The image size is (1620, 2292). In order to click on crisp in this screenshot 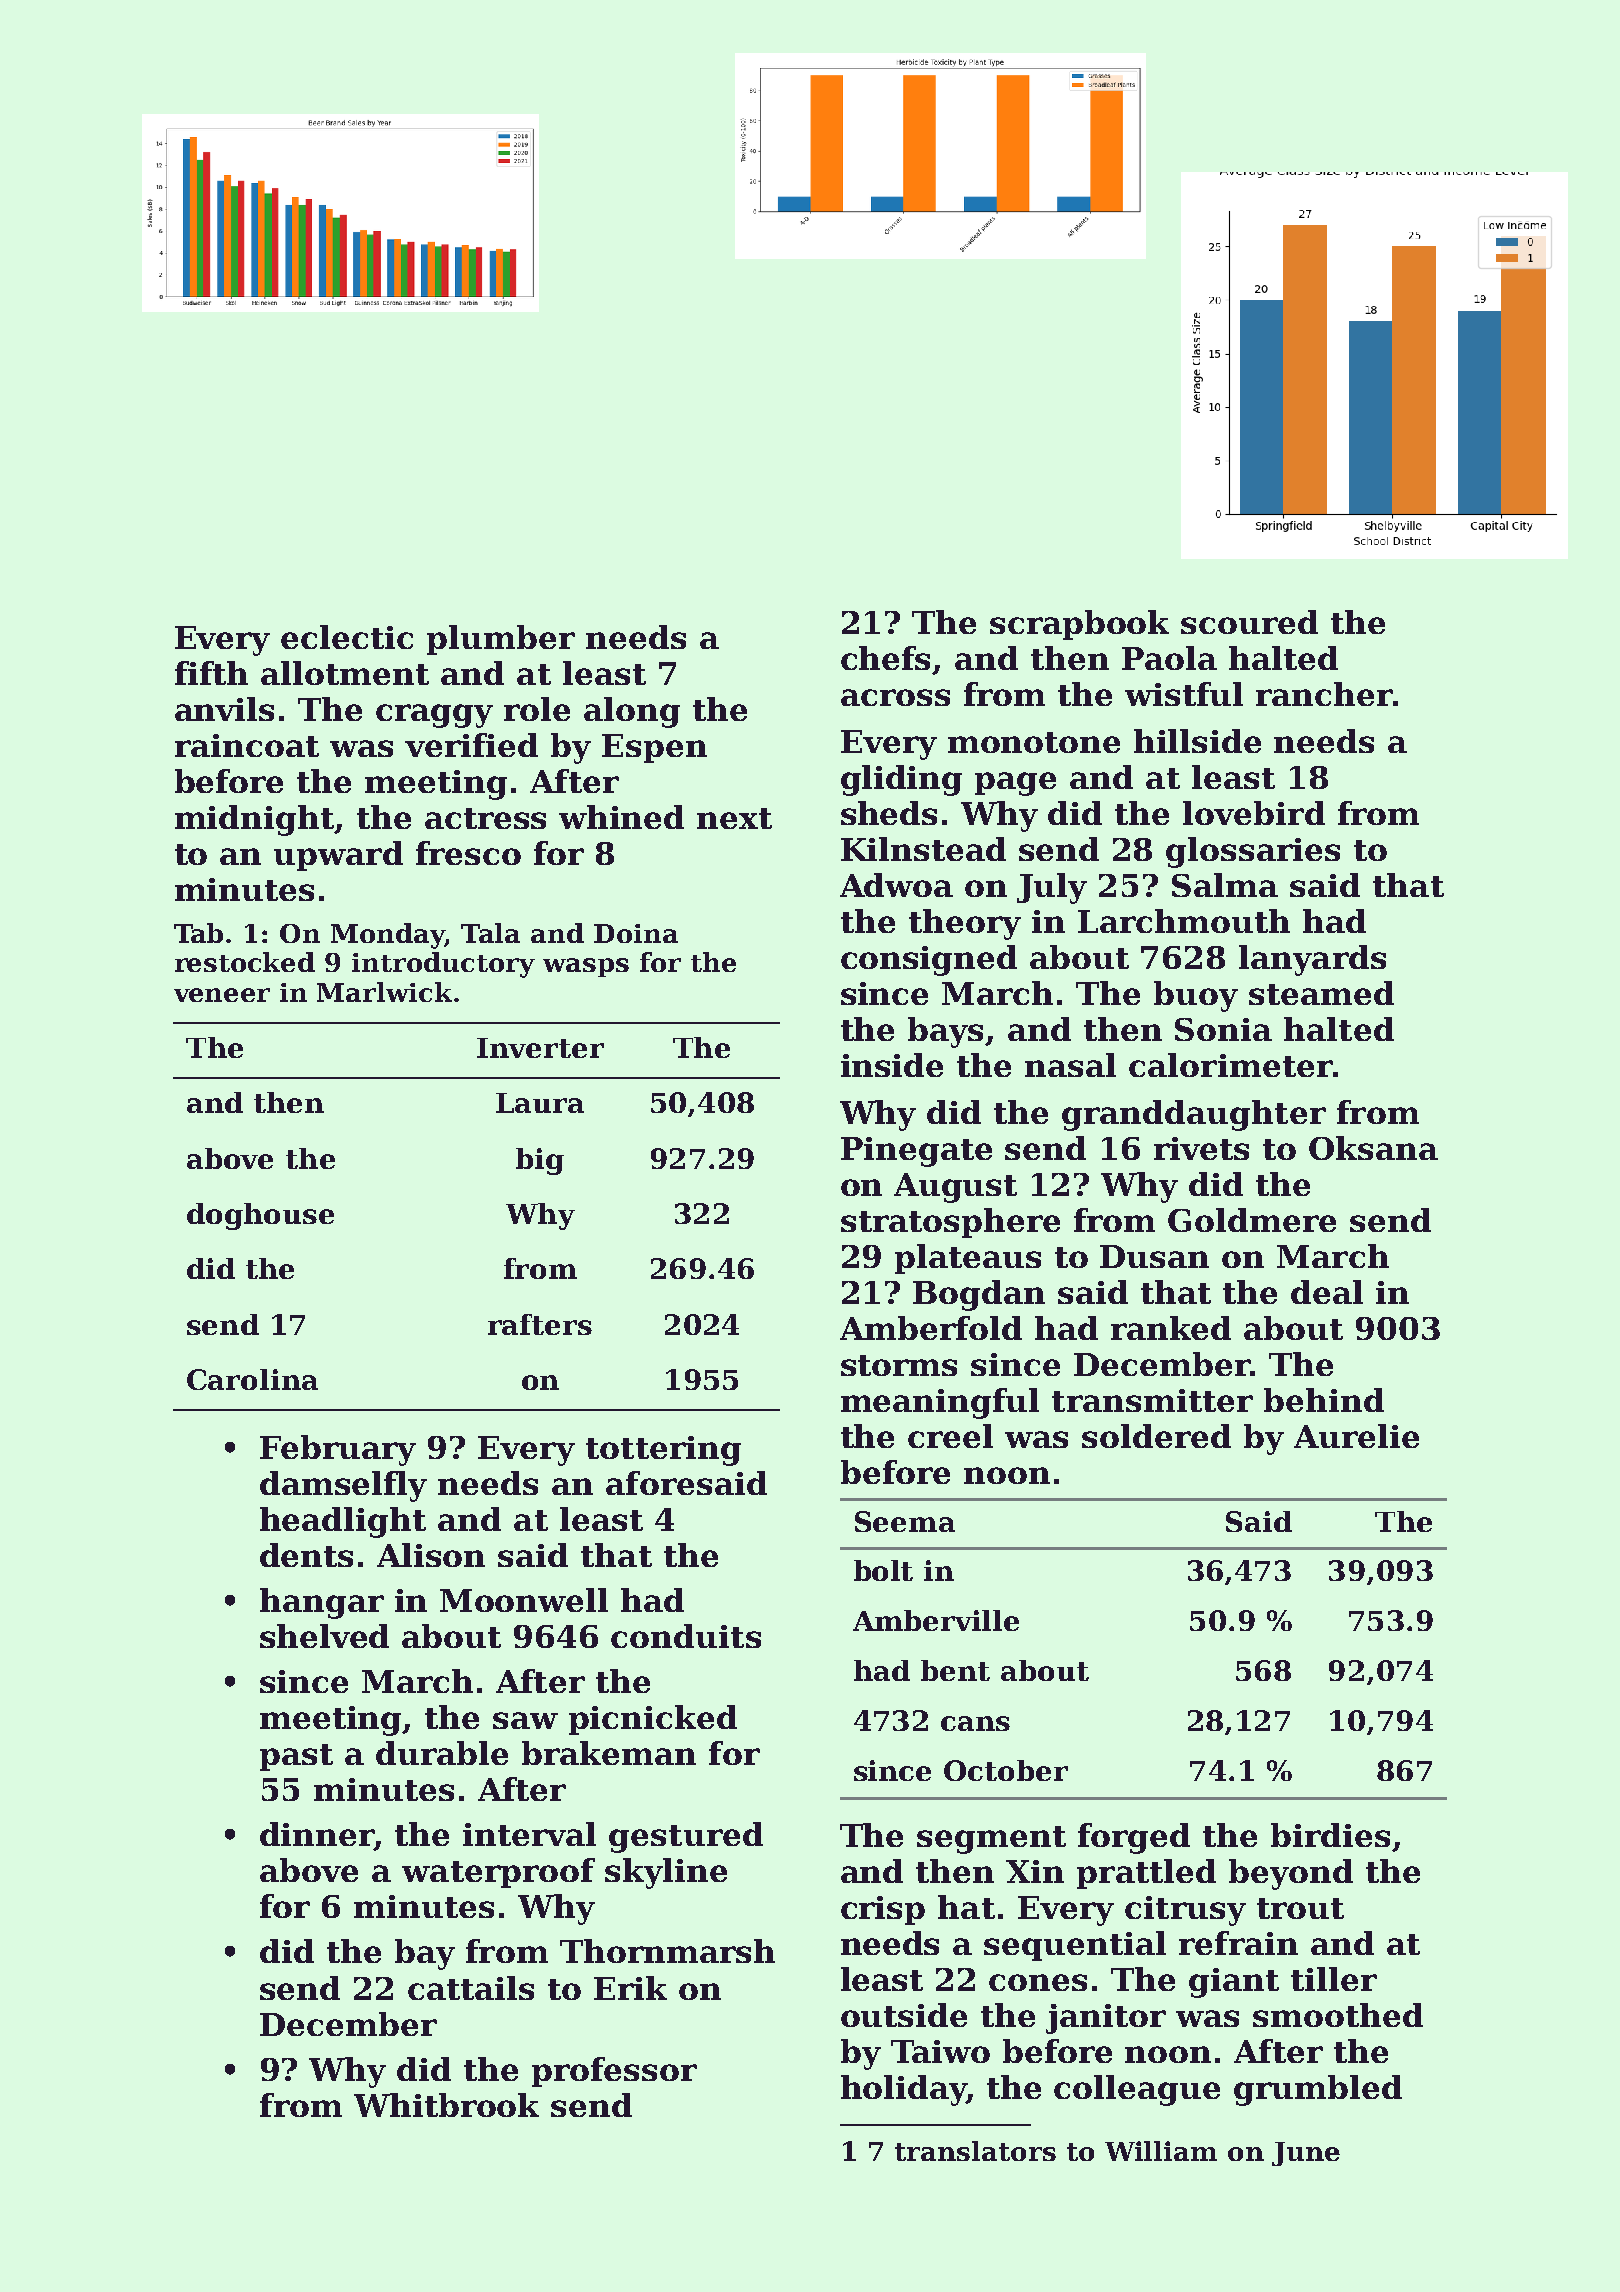, I will do `click(883, 1910)`.
